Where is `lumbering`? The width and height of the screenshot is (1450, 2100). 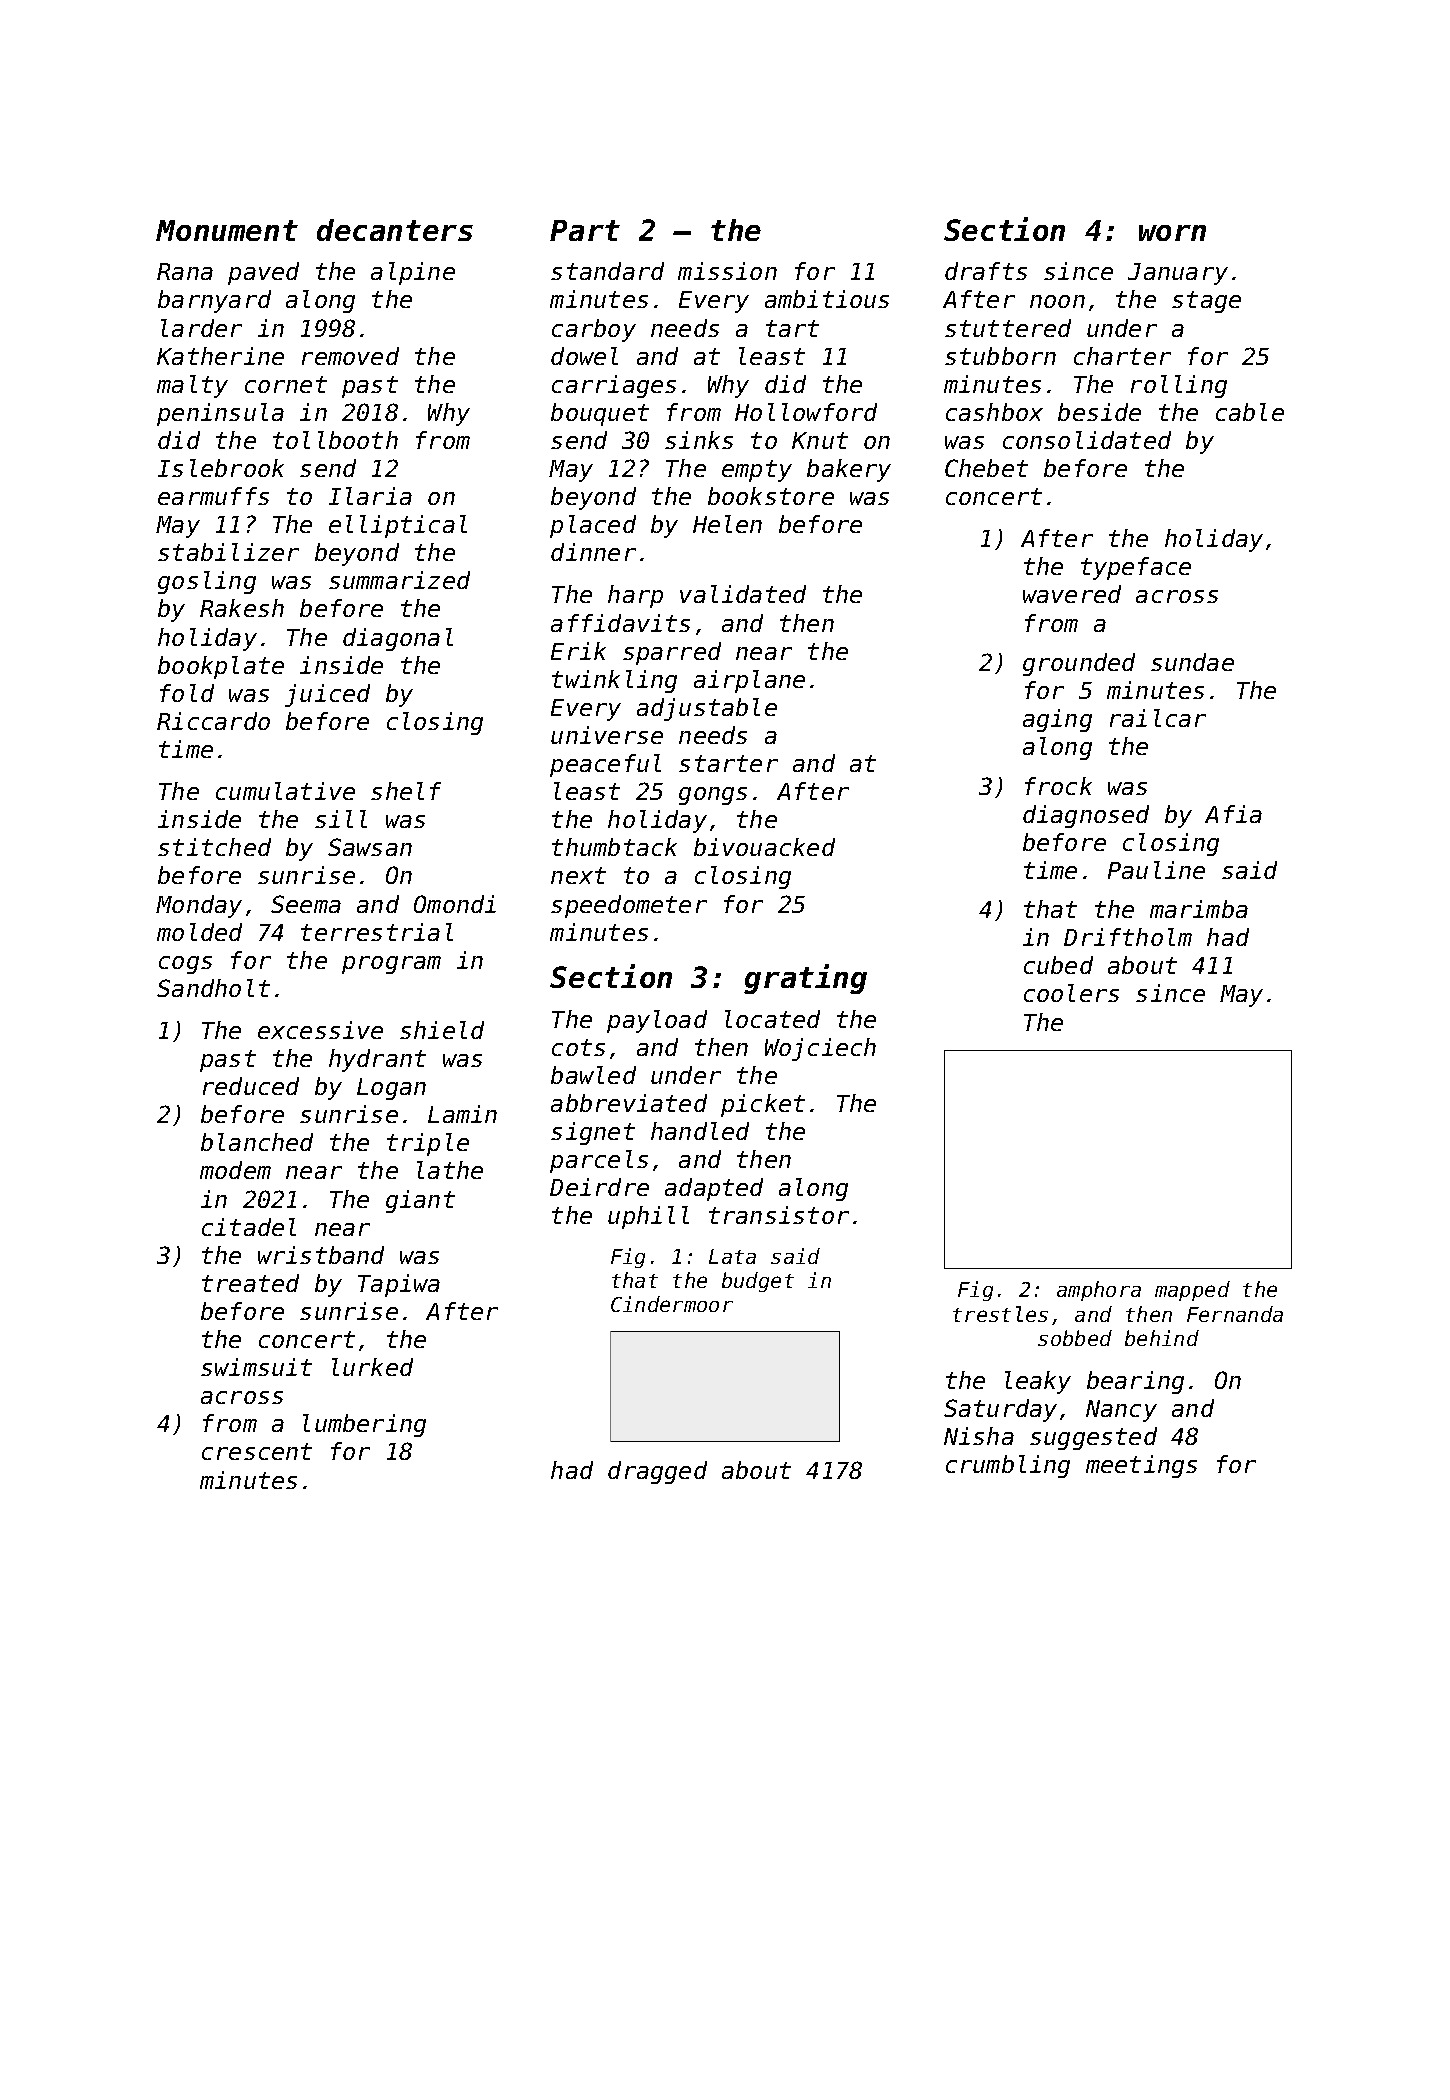
lumbering is located at coordinates (364, 1425).
